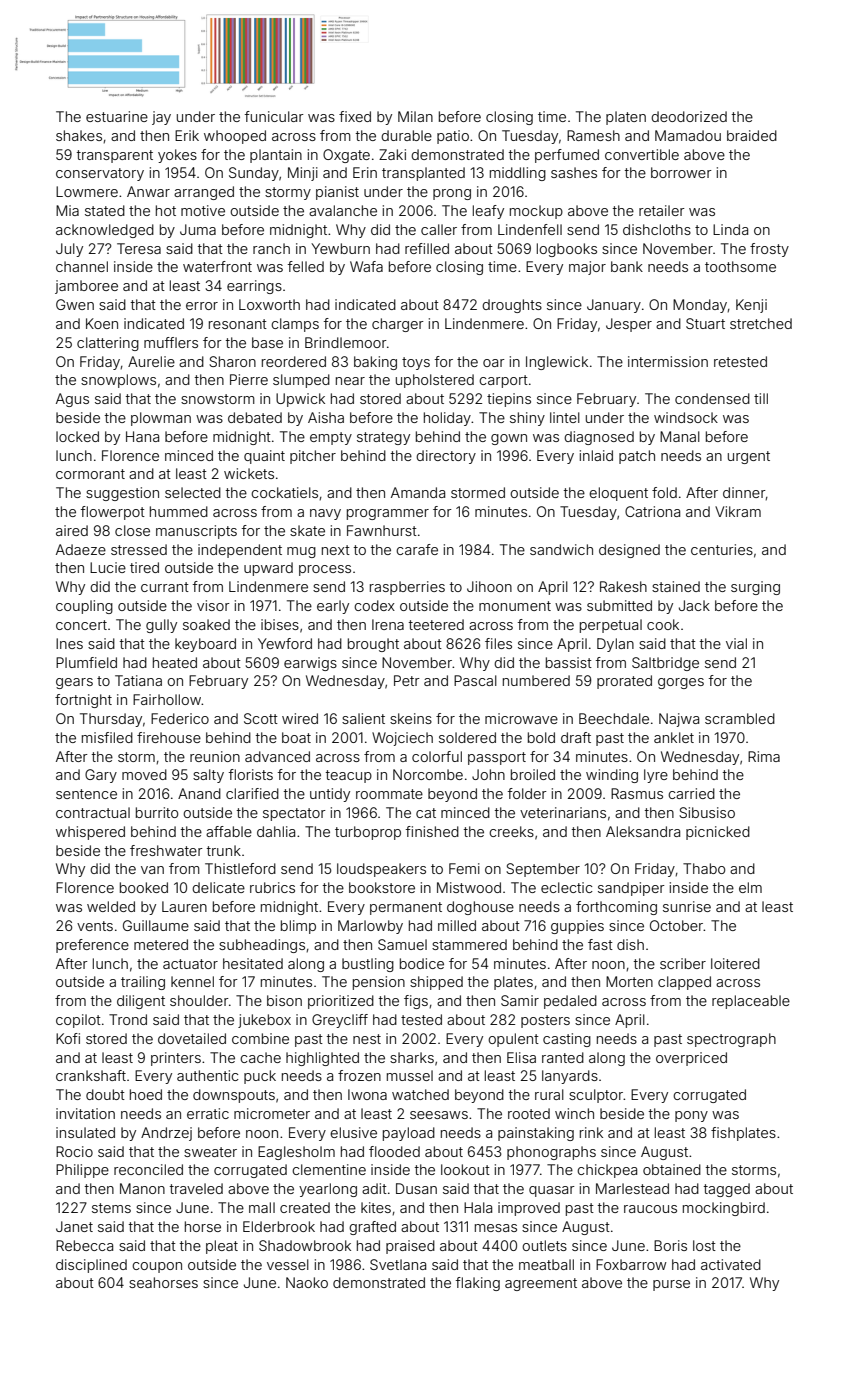 The height and width of the image is (1400, 849). What do you see at coordinates (187, 135) in the image?
I see `Erik` at bounding box center [187, 135].
